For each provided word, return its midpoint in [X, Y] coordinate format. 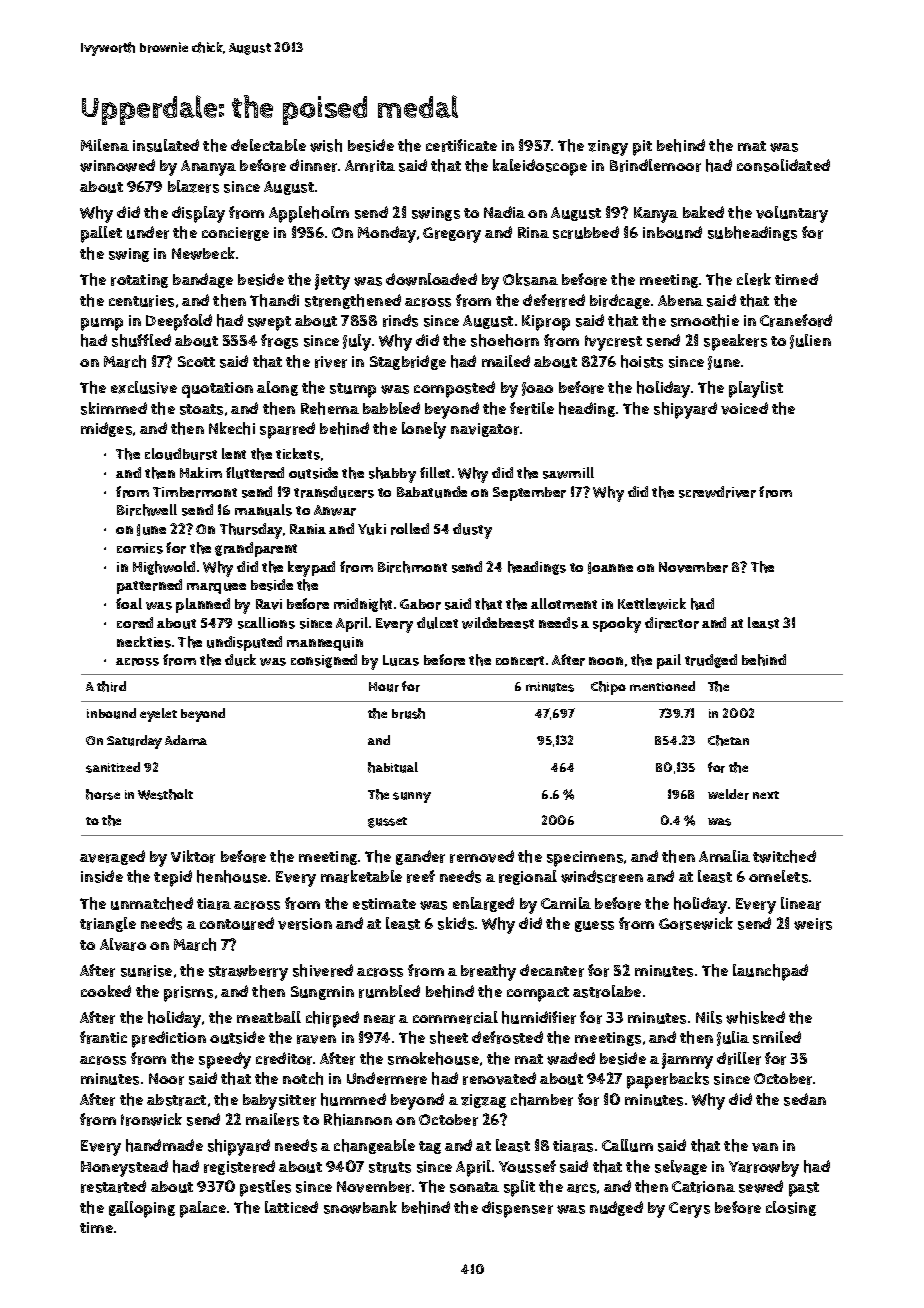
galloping [142, 1209]
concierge [235, 234]
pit [642, 148]
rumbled [389, 991]
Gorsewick [696, 923]
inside [102, 876]
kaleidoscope [540, 167]
